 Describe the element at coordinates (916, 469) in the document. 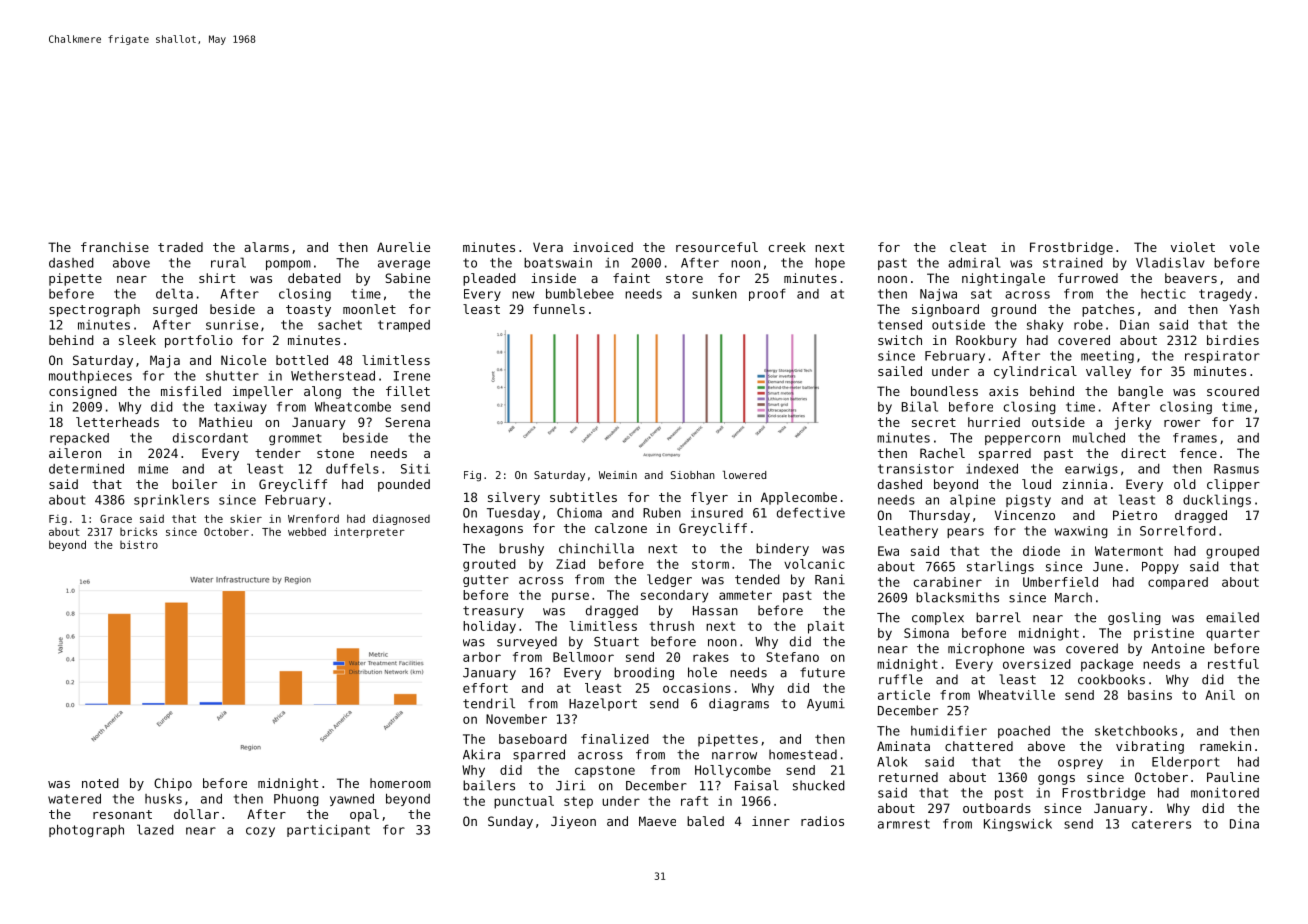

I see `transistor` at that location.
